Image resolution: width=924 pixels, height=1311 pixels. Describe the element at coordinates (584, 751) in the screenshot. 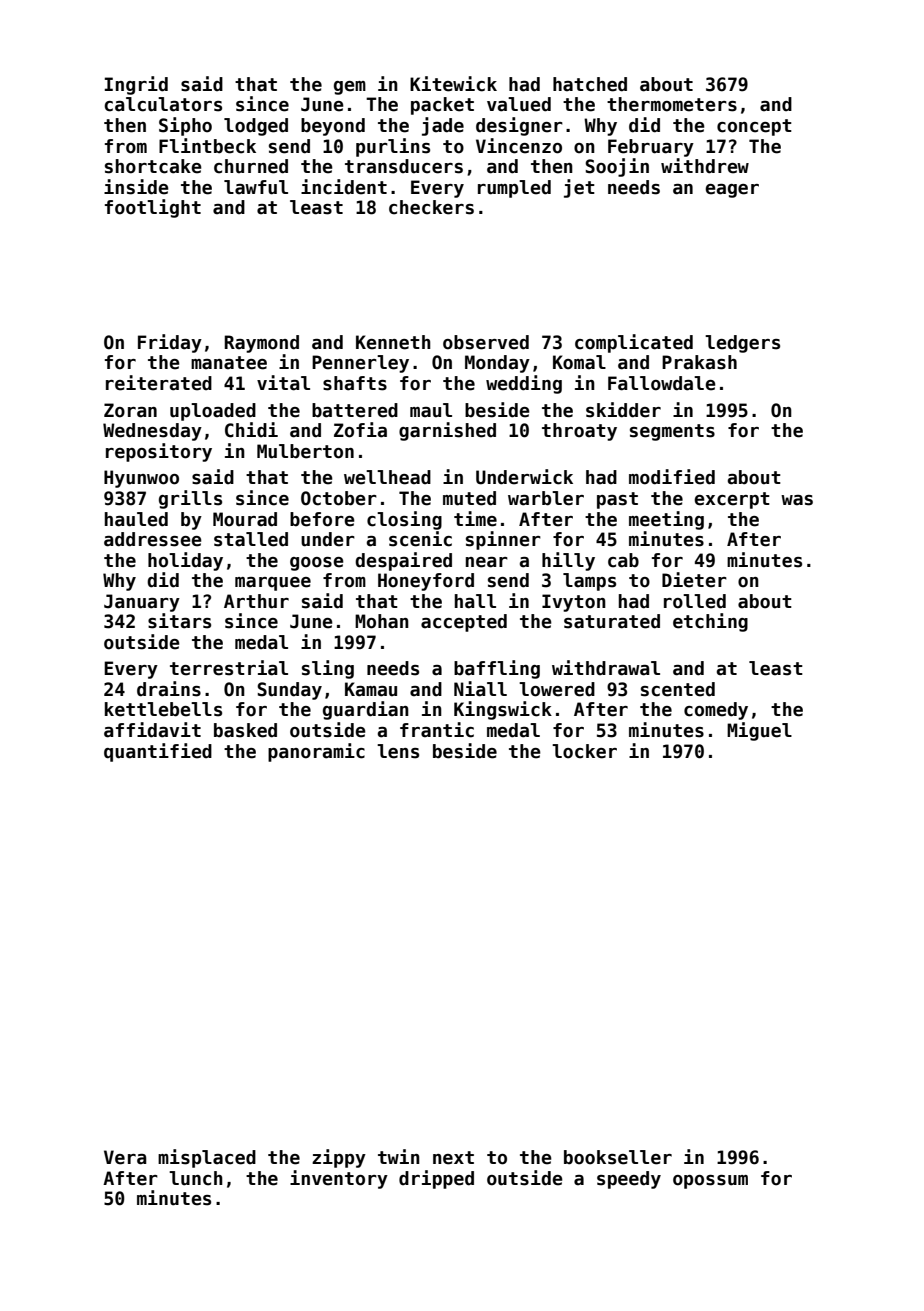

I see `locker` at that location.
